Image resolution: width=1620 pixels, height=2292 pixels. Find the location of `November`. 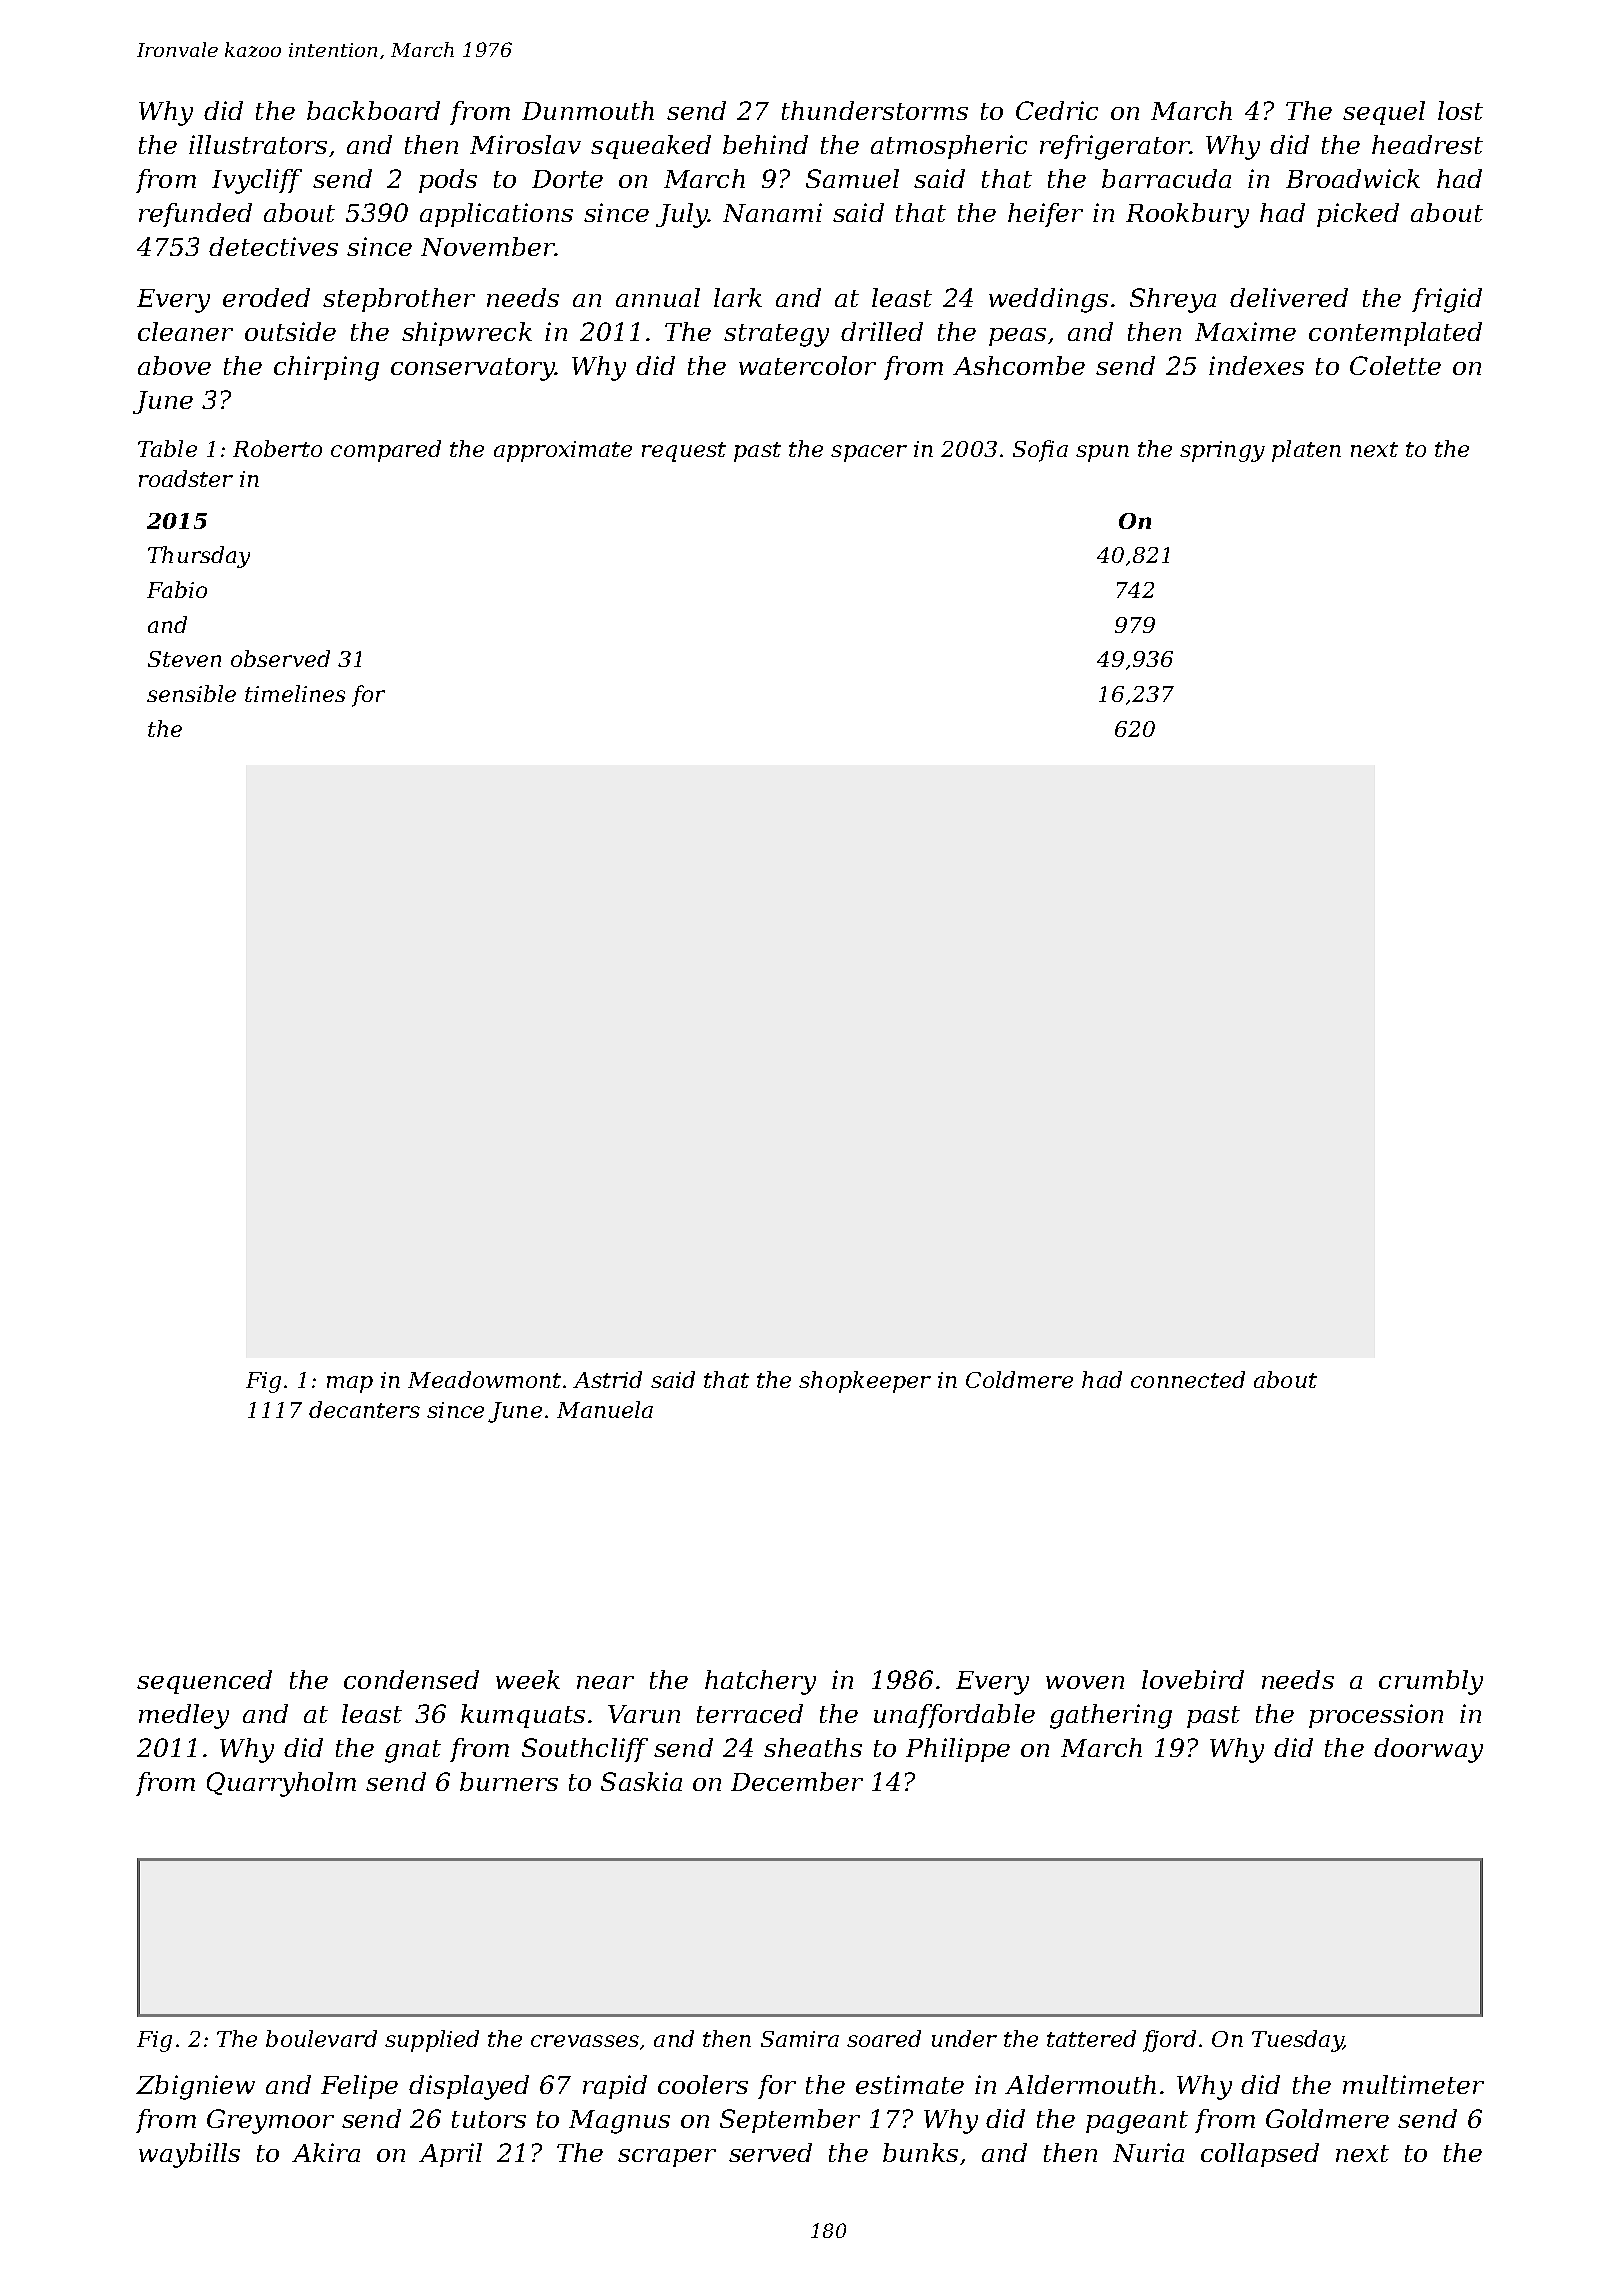

November is located at coordinates (488, 246).
